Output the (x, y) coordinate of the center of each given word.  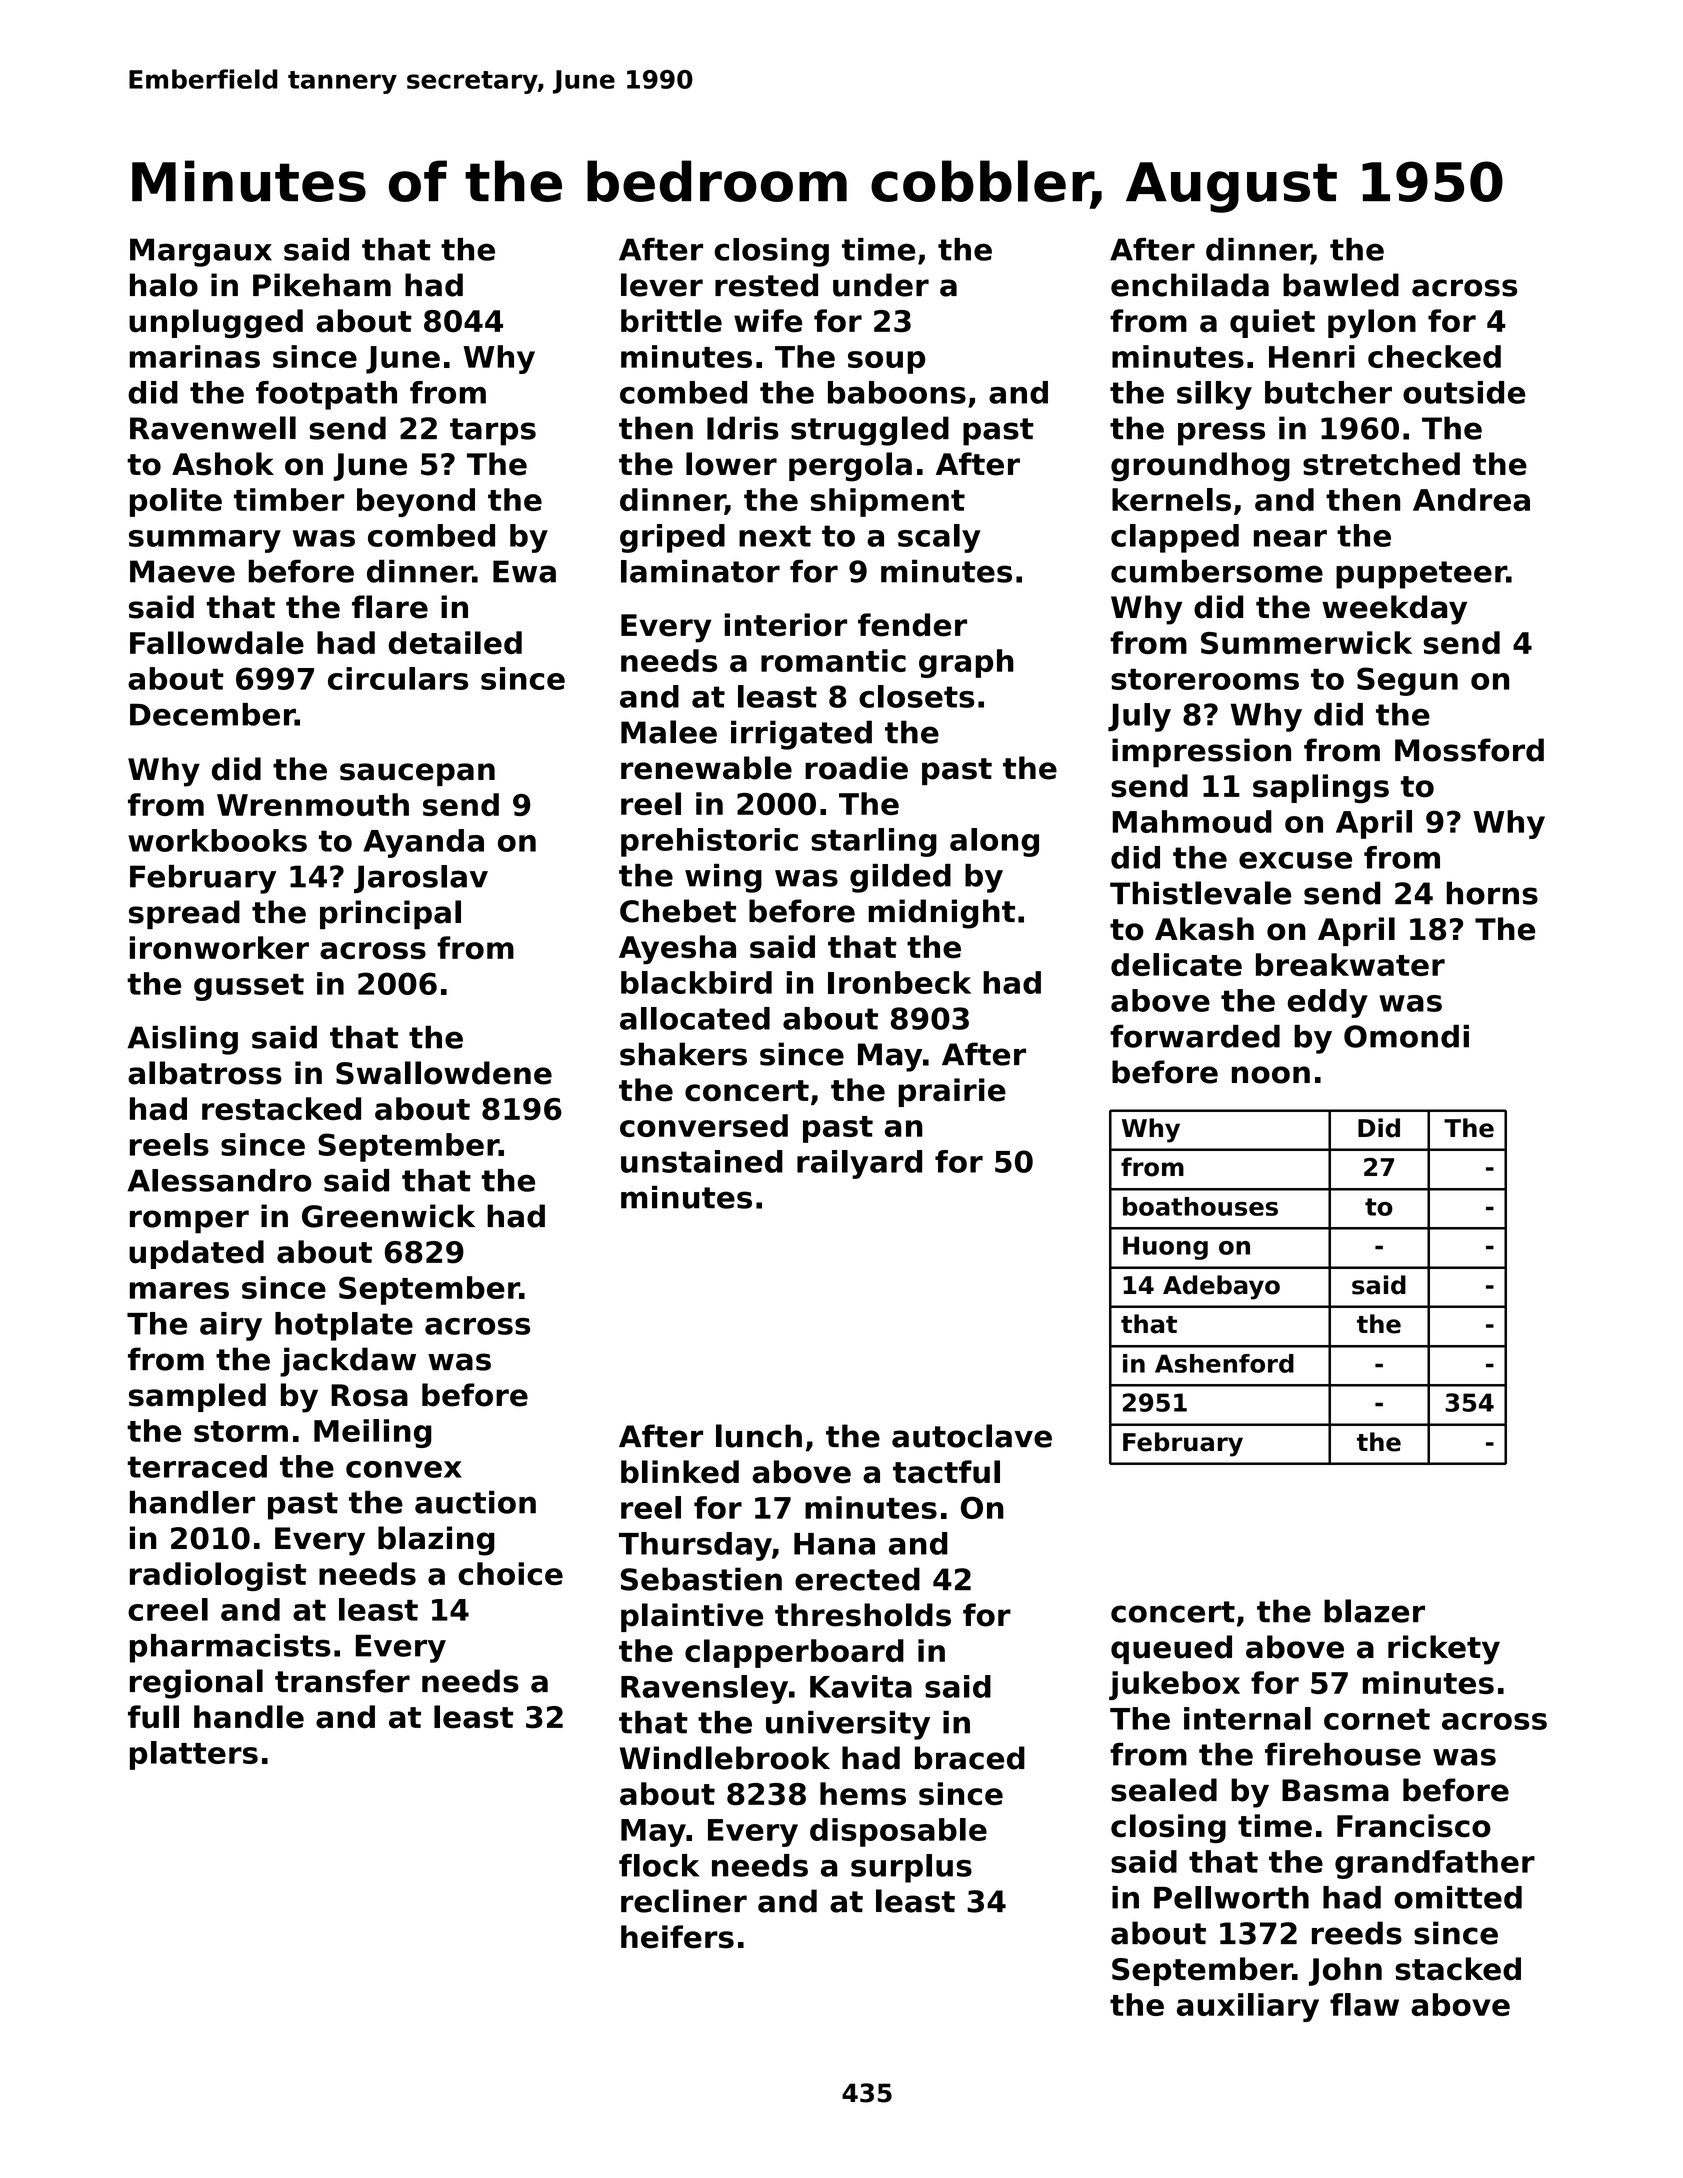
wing (723, 878)
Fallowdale (217, 642)
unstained (702, 1161)
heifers (677, 1937)
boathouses (1200, 1206)
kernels (1171, 499)
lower (731, 464)
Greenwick (388, 1216)
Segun (1407, 681)
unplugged (216, 324)
